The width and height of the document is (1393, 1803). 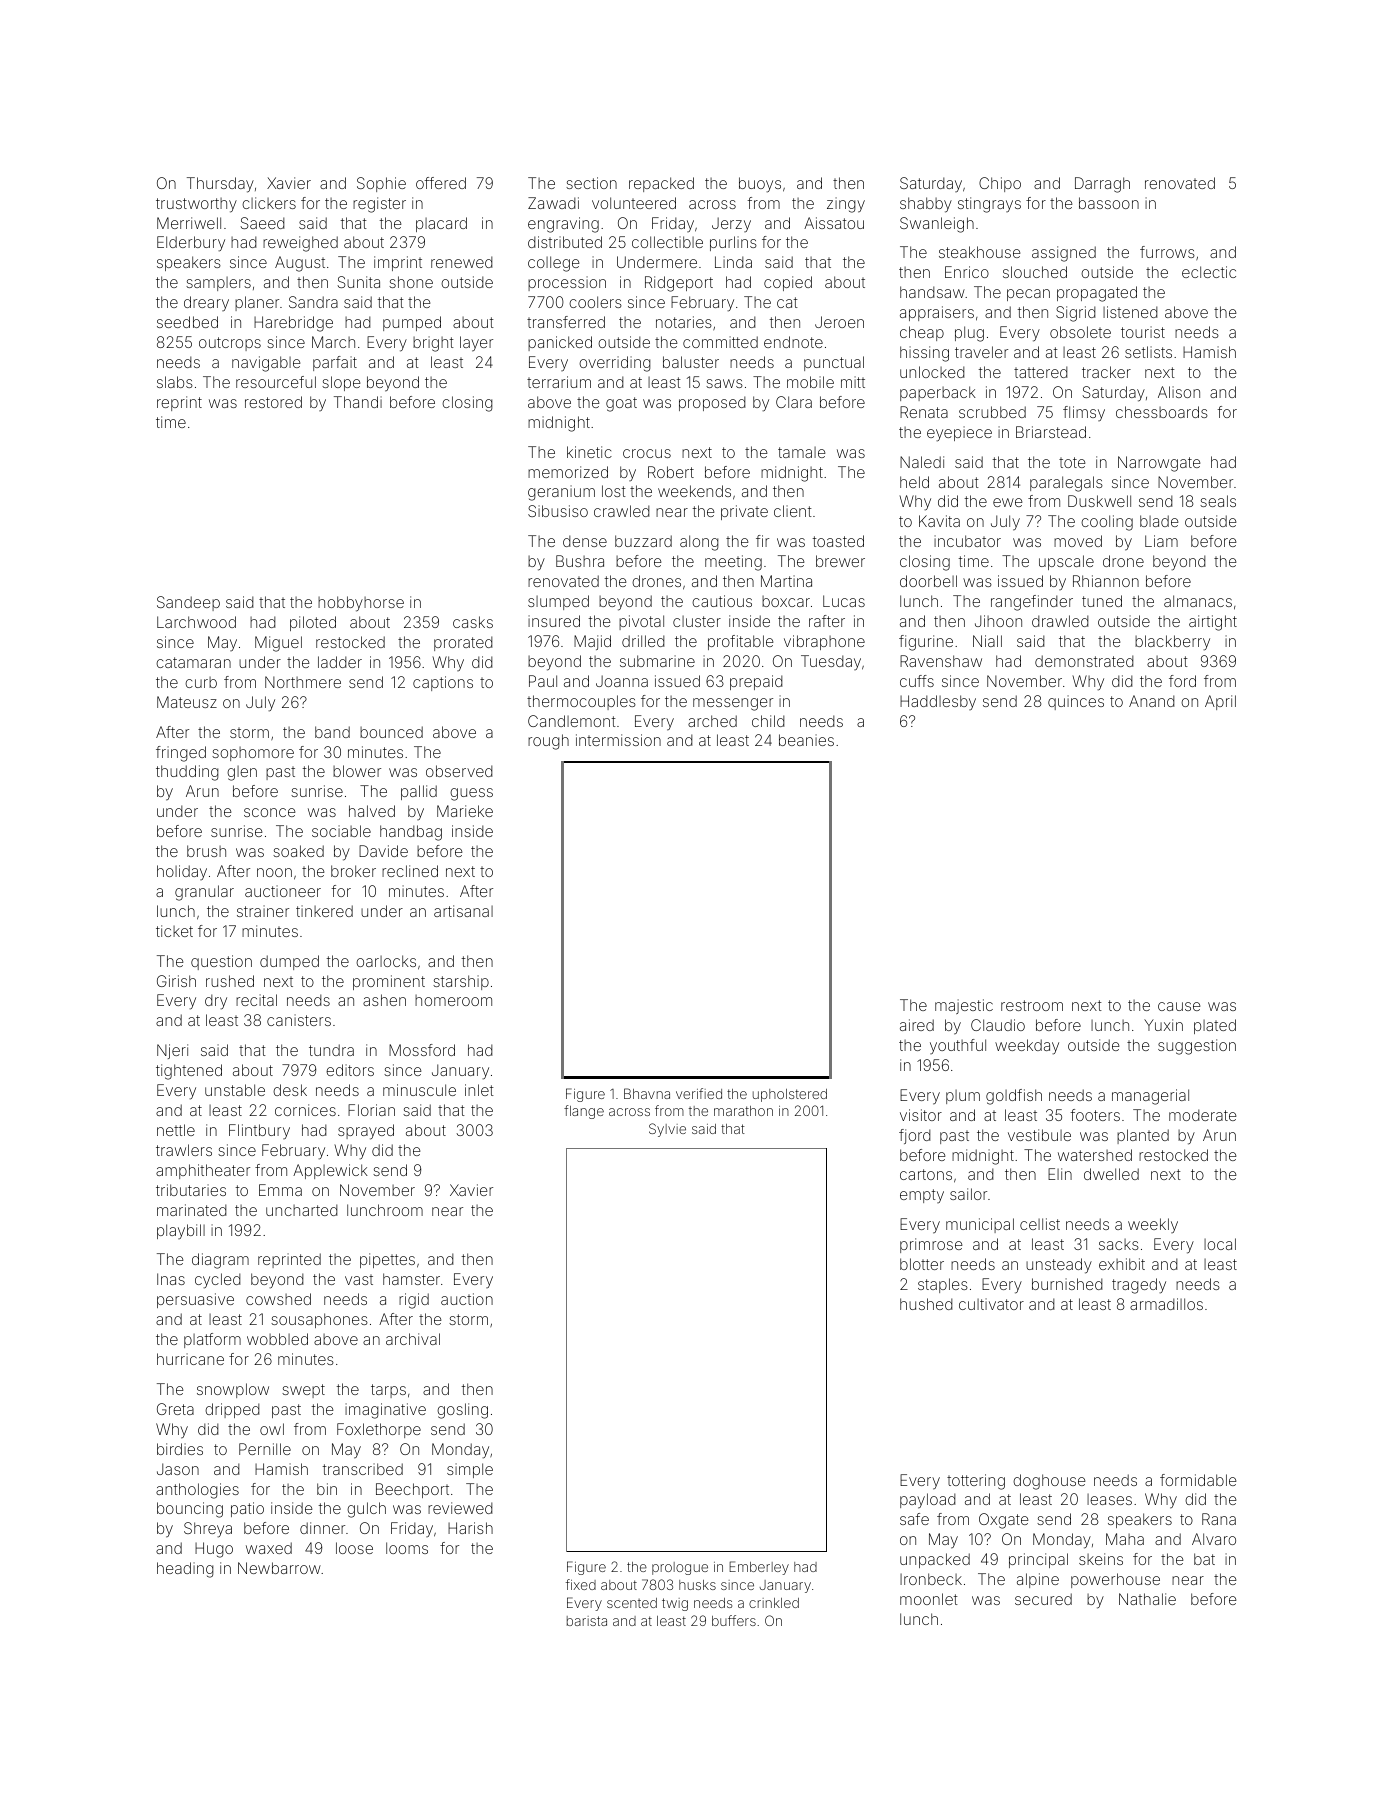 What do you see at coordinates (824, 642) in the document?
I see `vibraphone` at bounding box center [824, 642].
